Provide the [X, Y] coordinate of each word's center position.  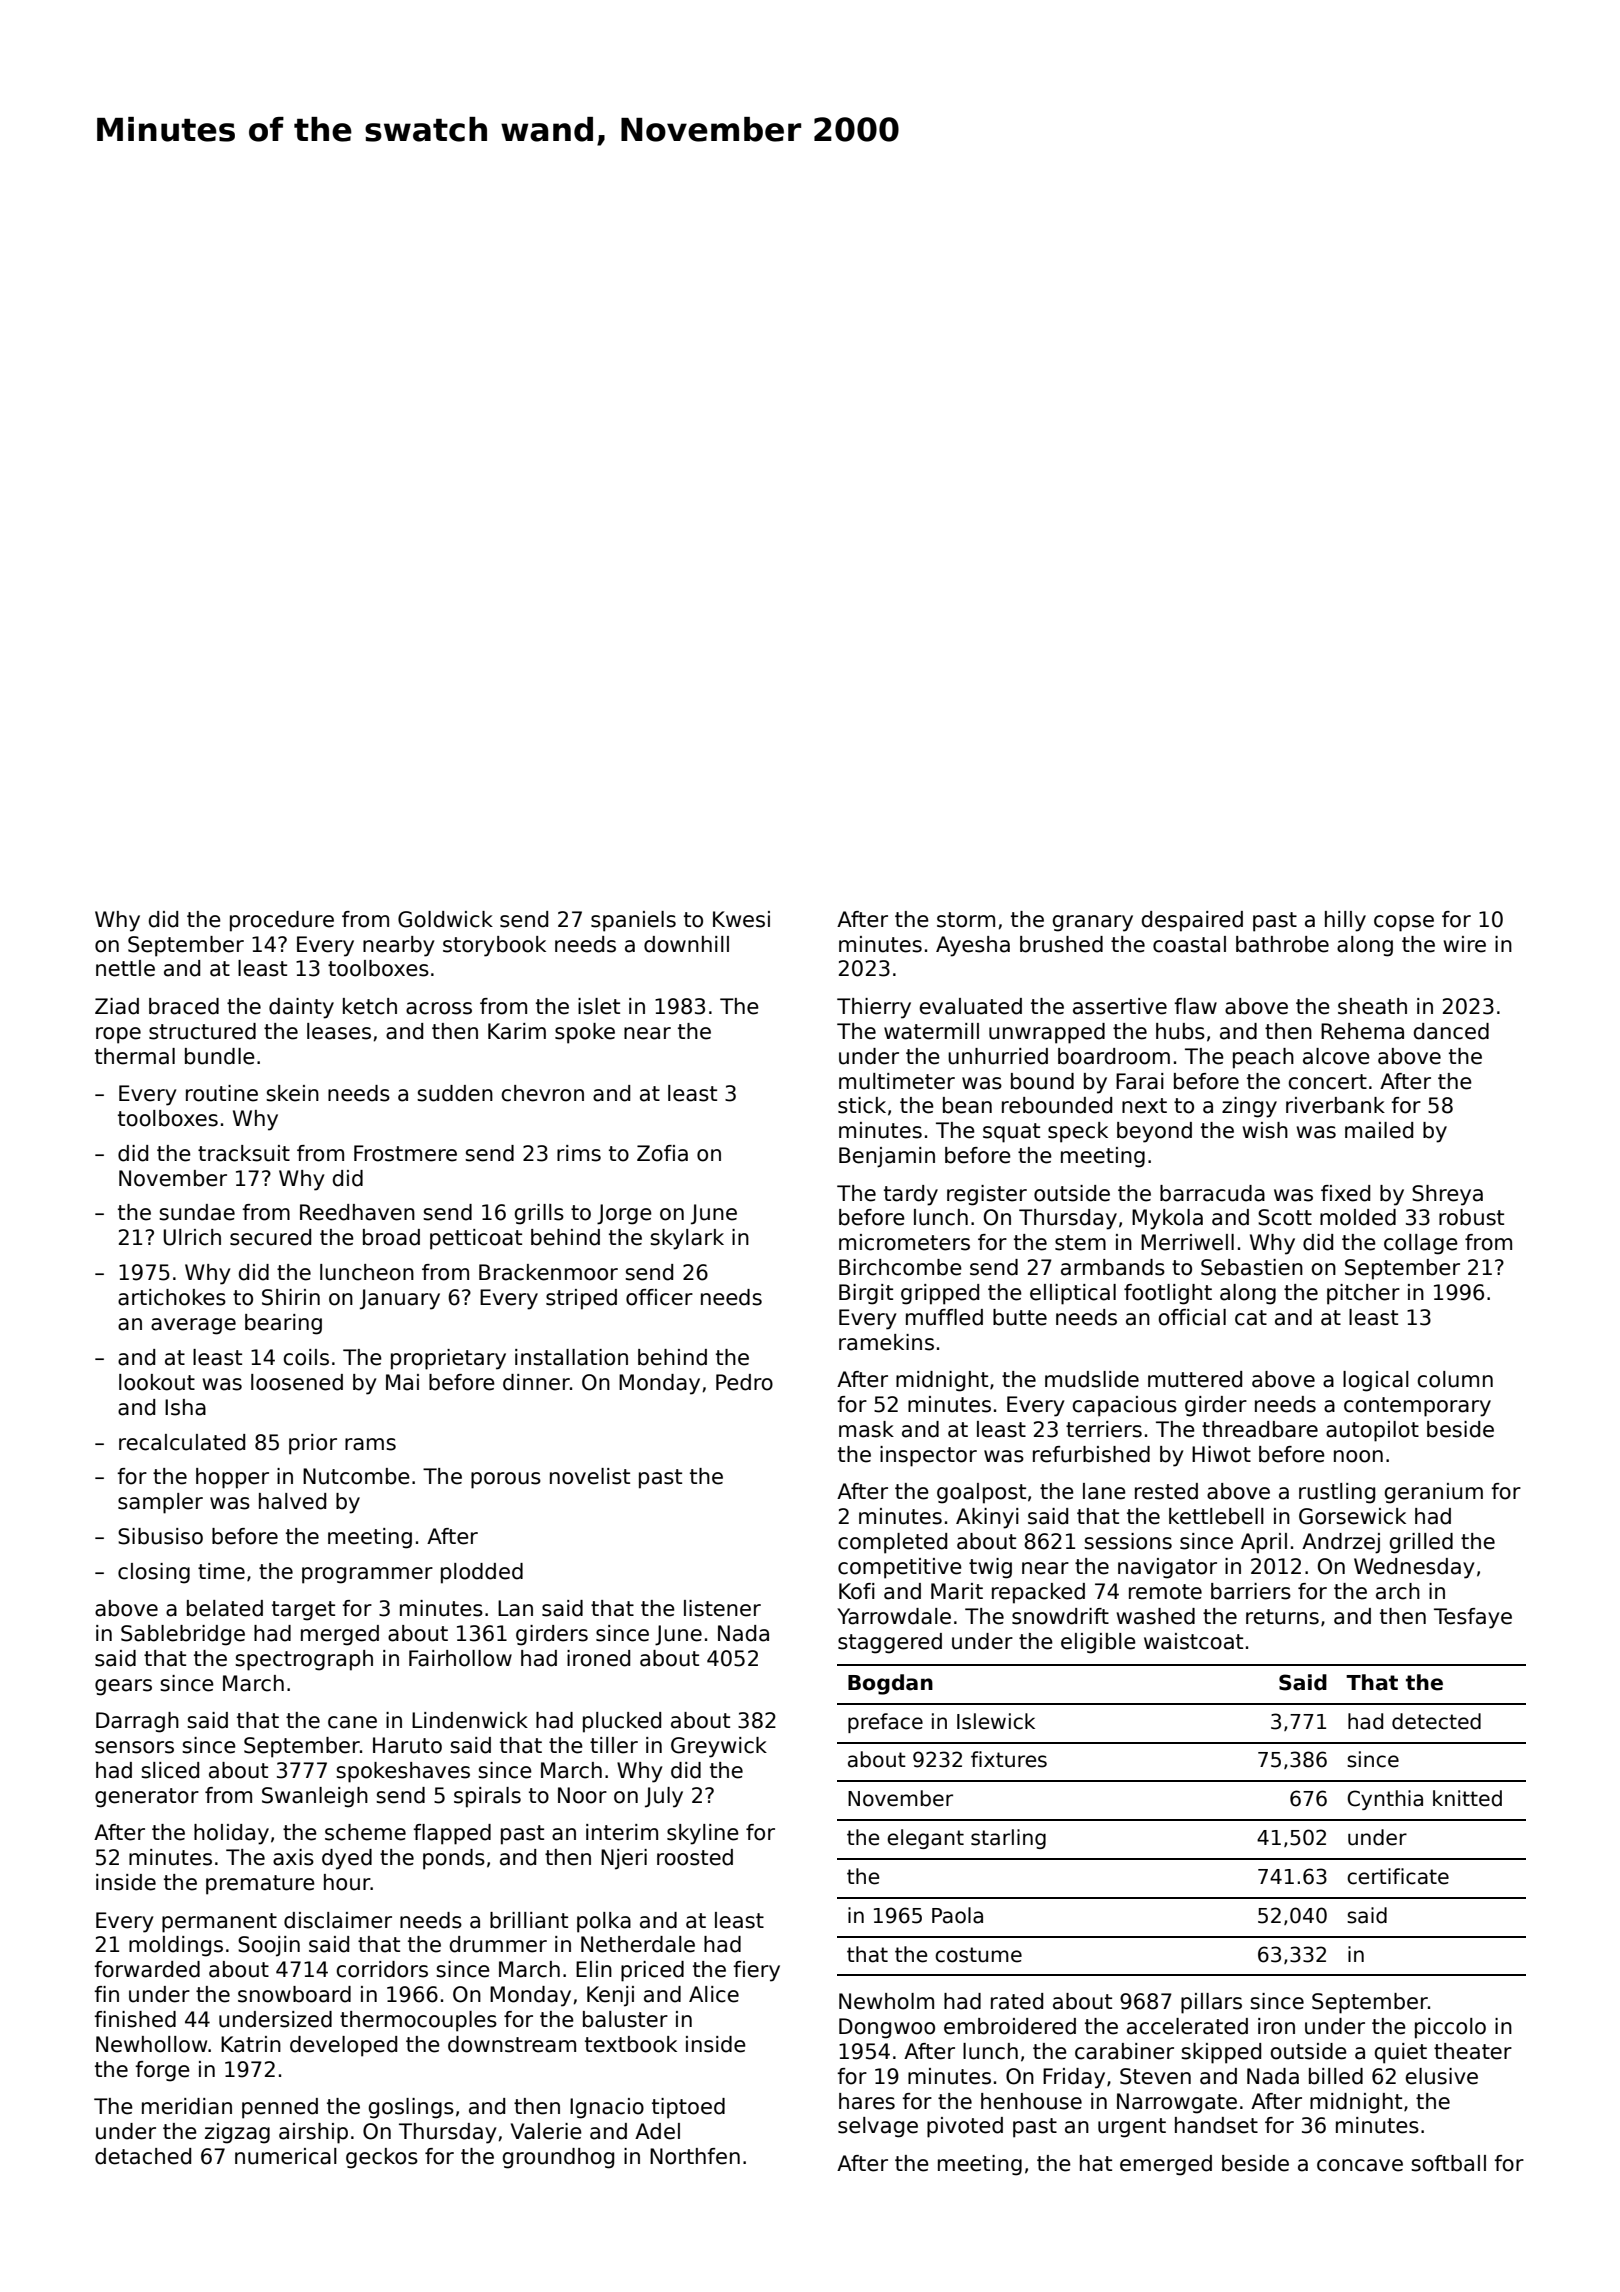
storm [966, 920]
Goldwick [445, 919]
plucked [622, 1722]
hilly [1345, 921]
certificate [1398, 1876]
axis [293, 1857]
